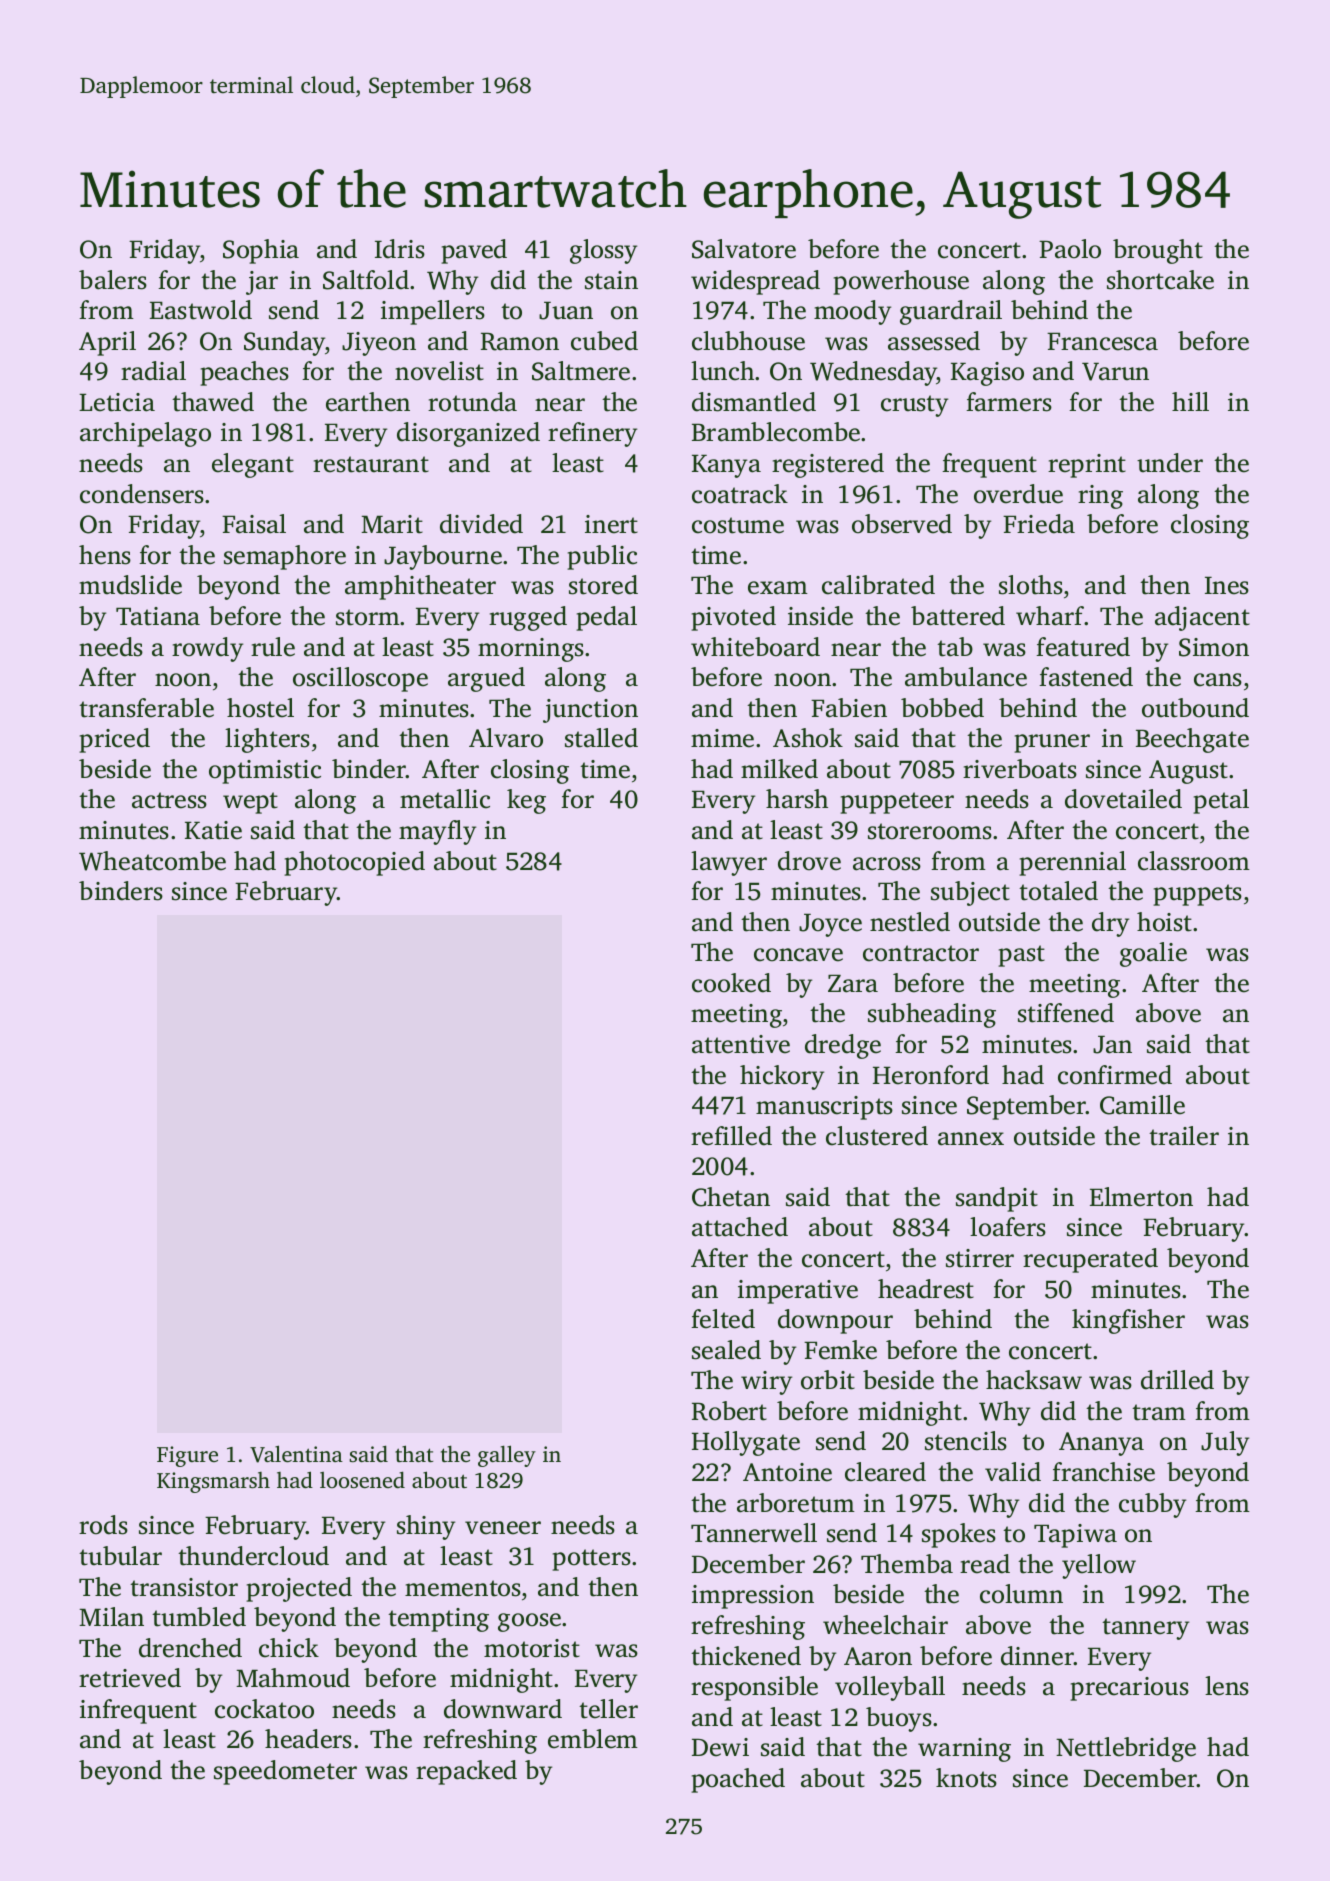 The width and height of the screenshot is (1330, 1881). I want to click on Nettlebridge, so click(1126, 1749).
